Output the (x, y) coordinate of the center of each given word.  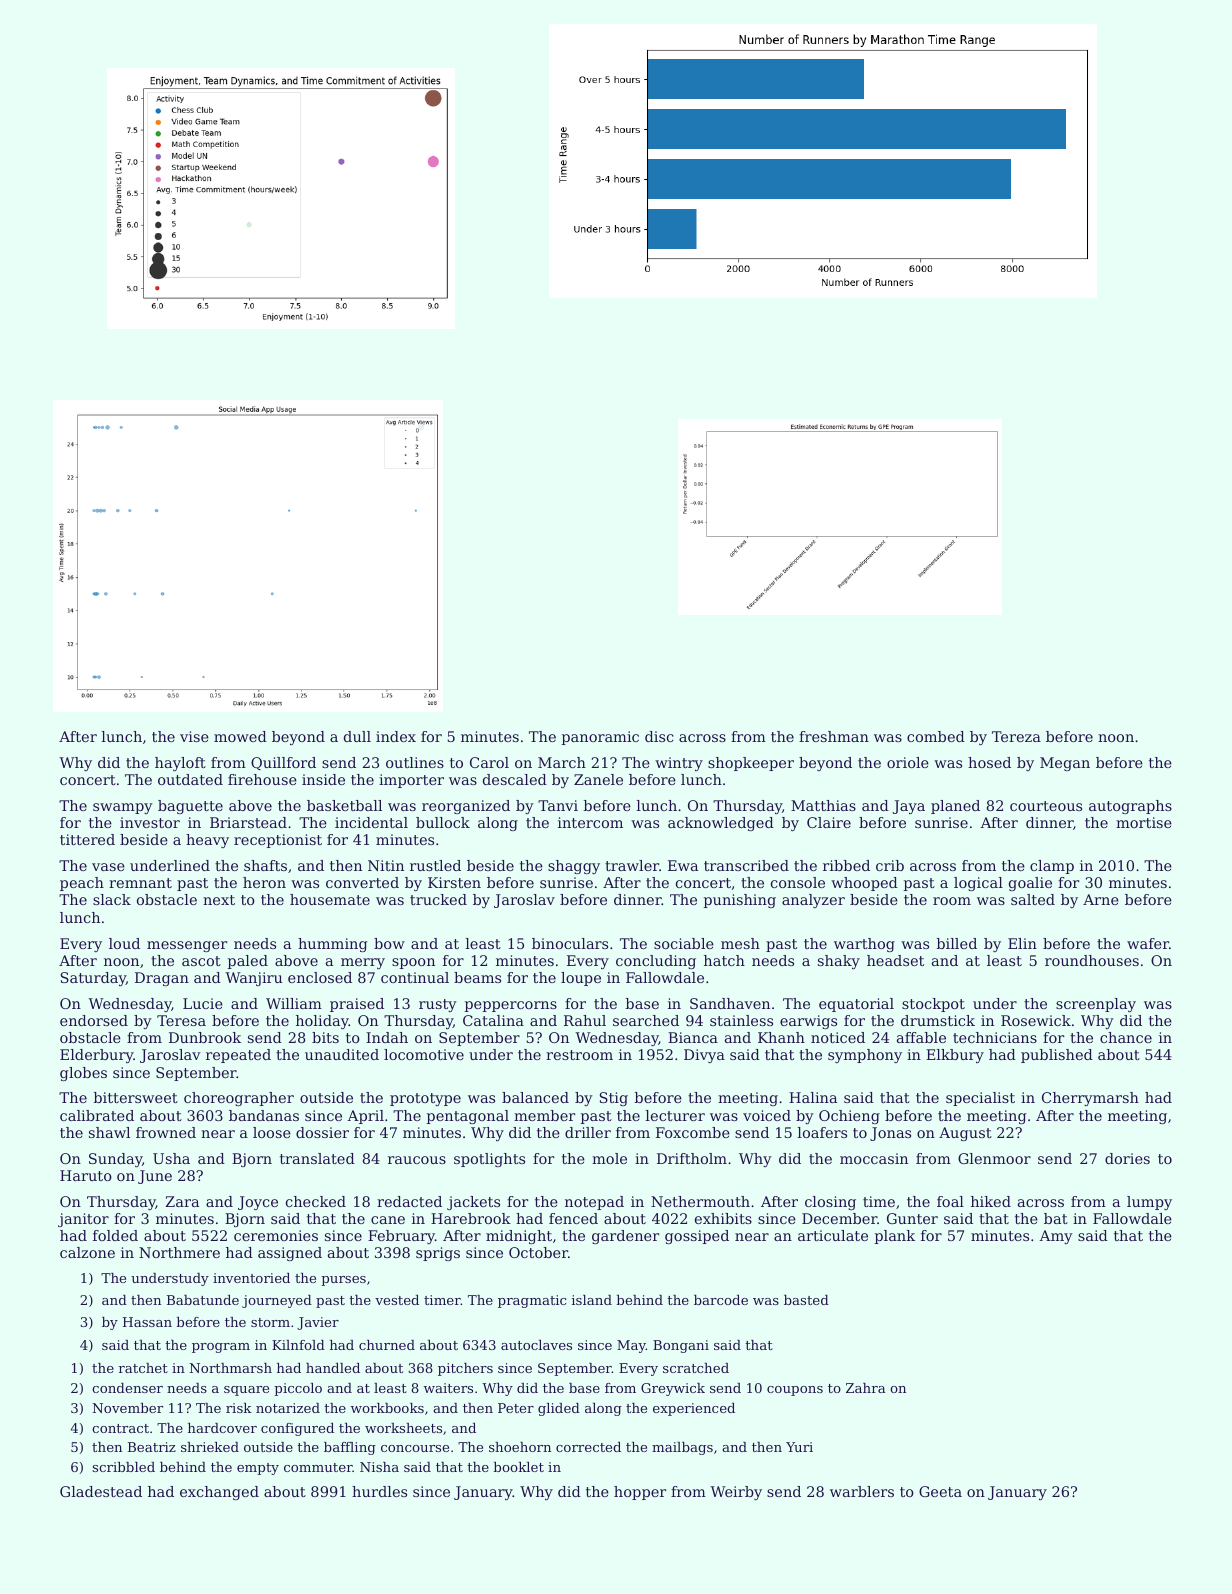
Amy (1056, 1237)
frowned (166, 1132)
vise (194, 736)
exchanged (219, 1493)
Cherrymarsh (1090, 1099)
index (396, 736)
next (219, 900)
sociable (684, 943)
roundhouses (1092, 960)
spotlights (489, 1160)
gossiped (697, 1237)
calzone (87, 1252)
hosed (989, 762)
